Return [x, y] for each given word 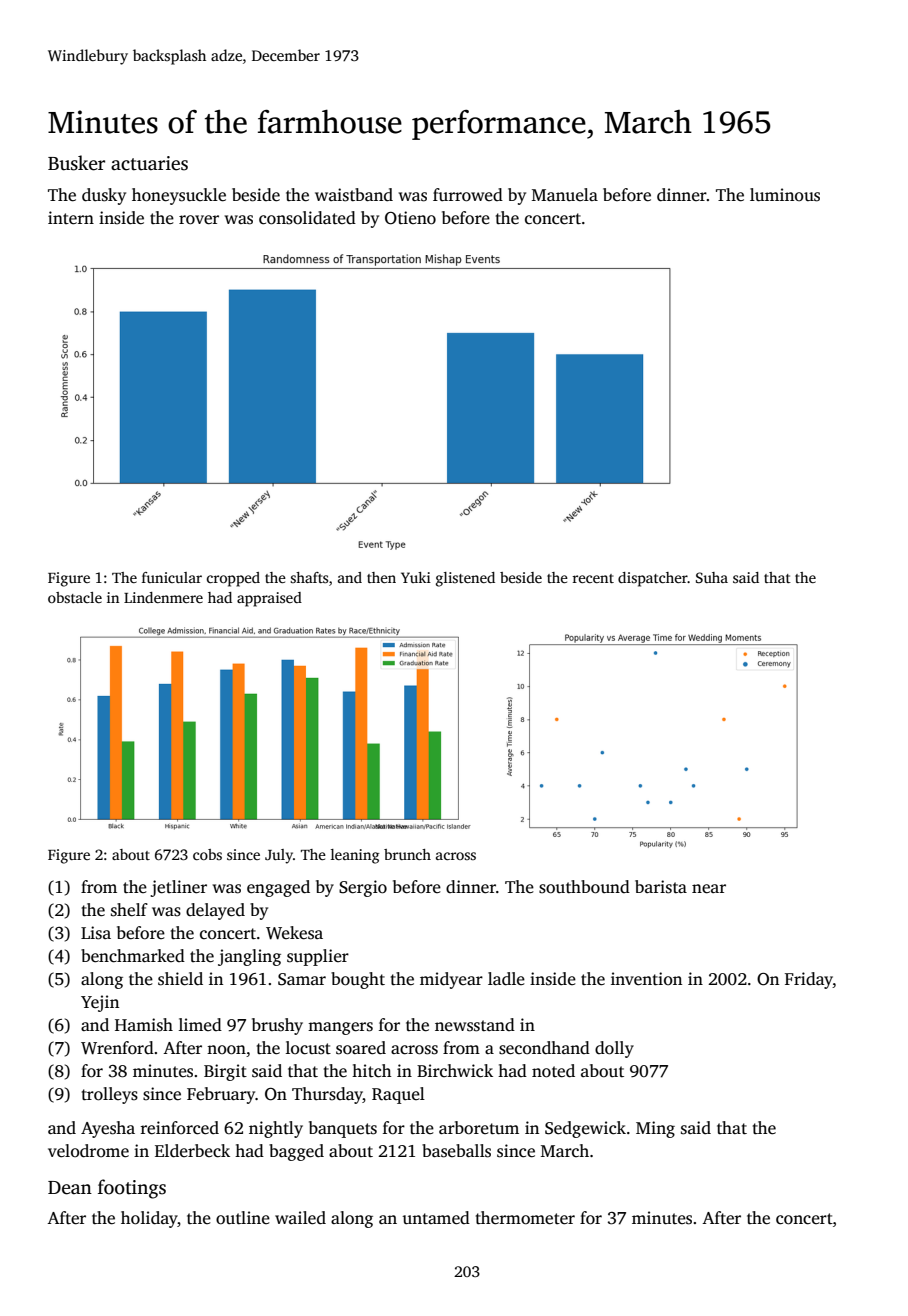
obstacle [75, 597]
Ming [655, 1129]
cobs [207, 854]
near [709, 889]
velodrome [88, 1151]
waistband [354, 195]
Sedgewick [585, 1129]
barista [661, 887]
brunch [407, 854]
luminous [785, 195]
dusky [104, 196]
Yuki [416, 577]
